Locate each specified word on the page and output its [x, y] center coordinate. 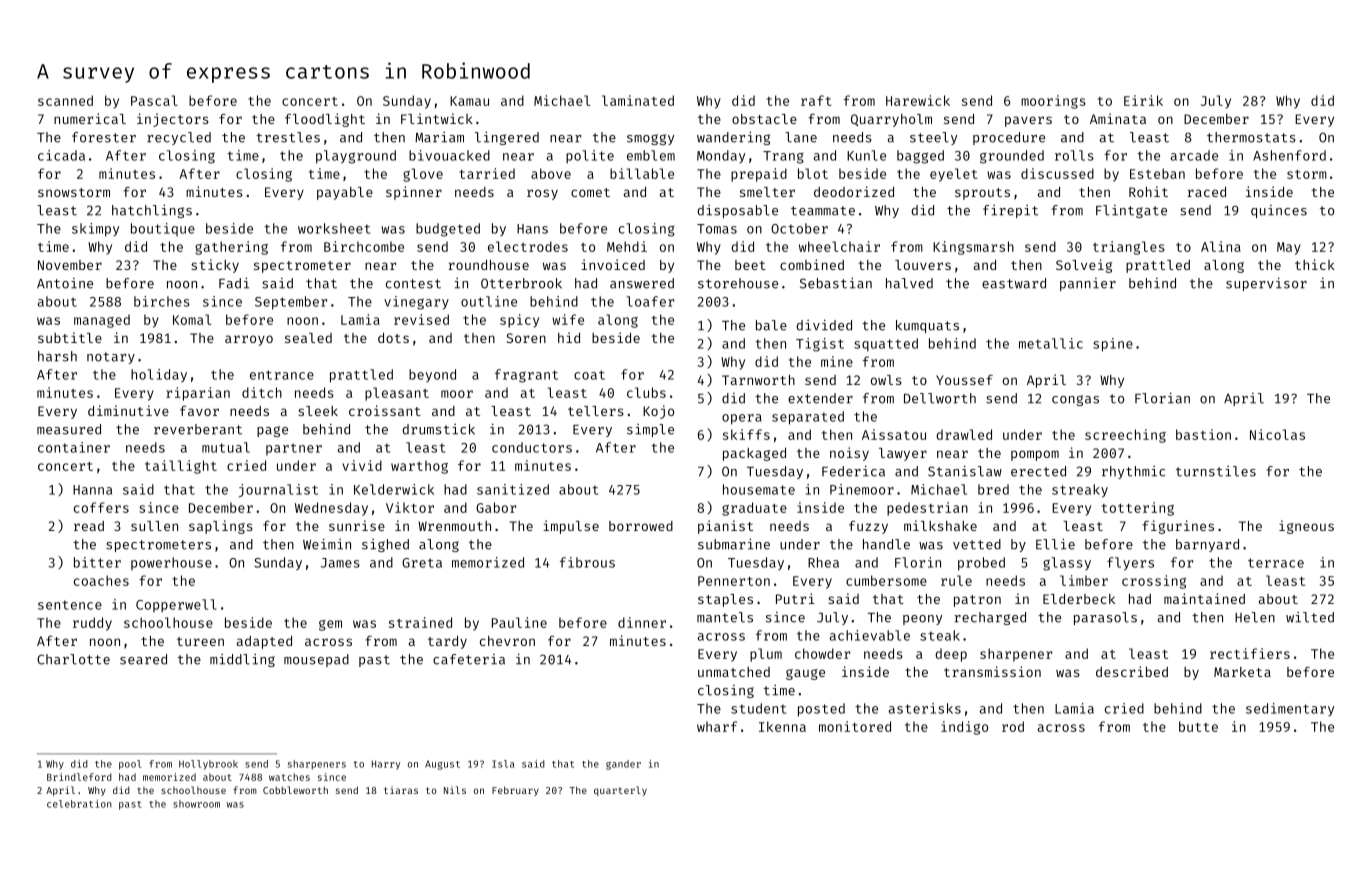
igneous [1306, 527]
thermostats [1251, 137]
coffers [101, 507]
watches [289, 777]
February [515, 791]
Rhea [823, 562]
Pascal [154, 100]
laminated [638, 100]
